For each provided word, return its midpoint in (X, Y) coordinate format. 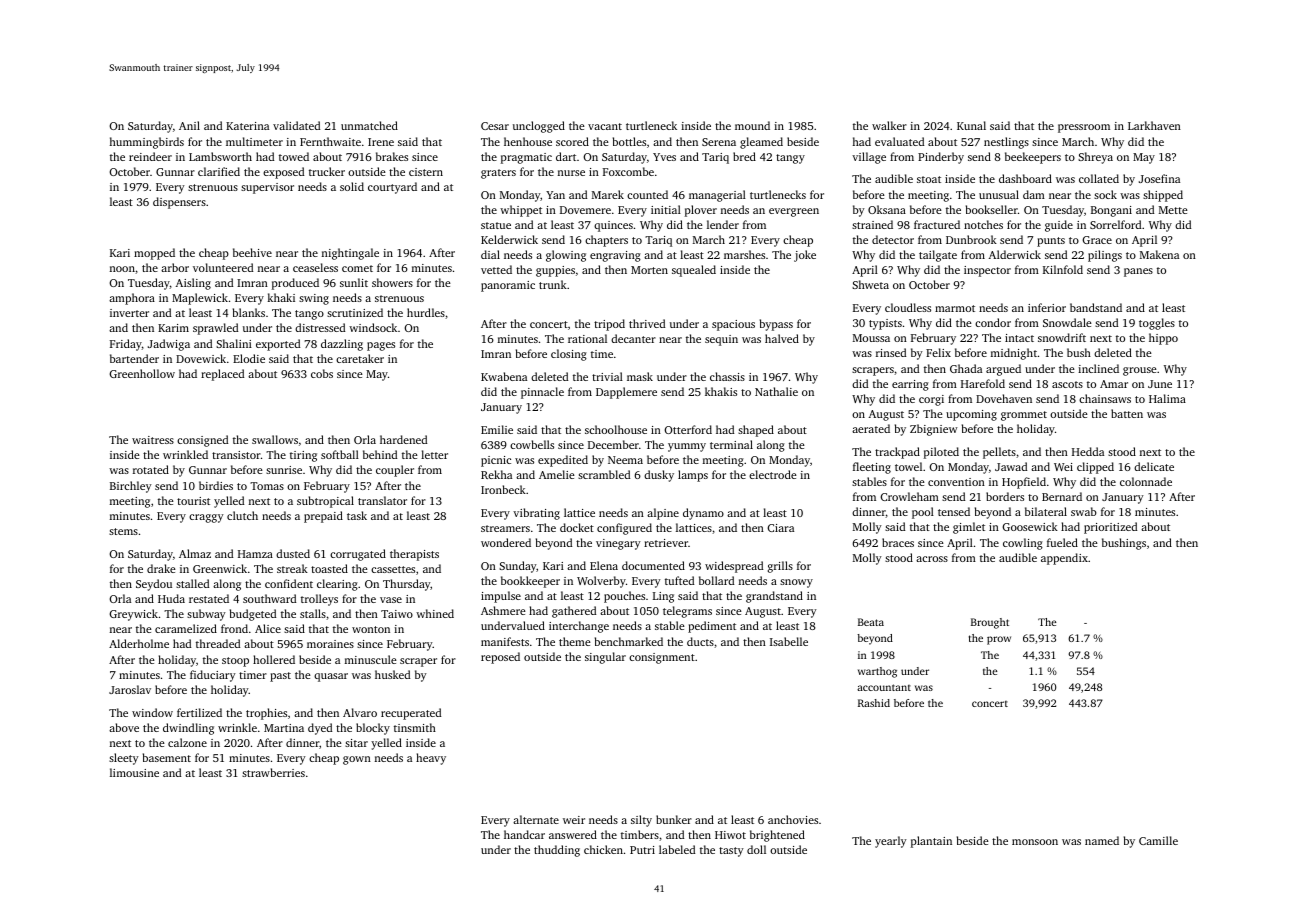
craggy (206, 518)
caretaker (360, 358)
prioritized (1110, 528)
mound (752, 125)
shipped (1163, 196)
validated (296, 125)
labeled (677, 849)
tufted (679, 580)
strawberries (273, 772)
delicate (1154, 466)
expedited (563, 461)
